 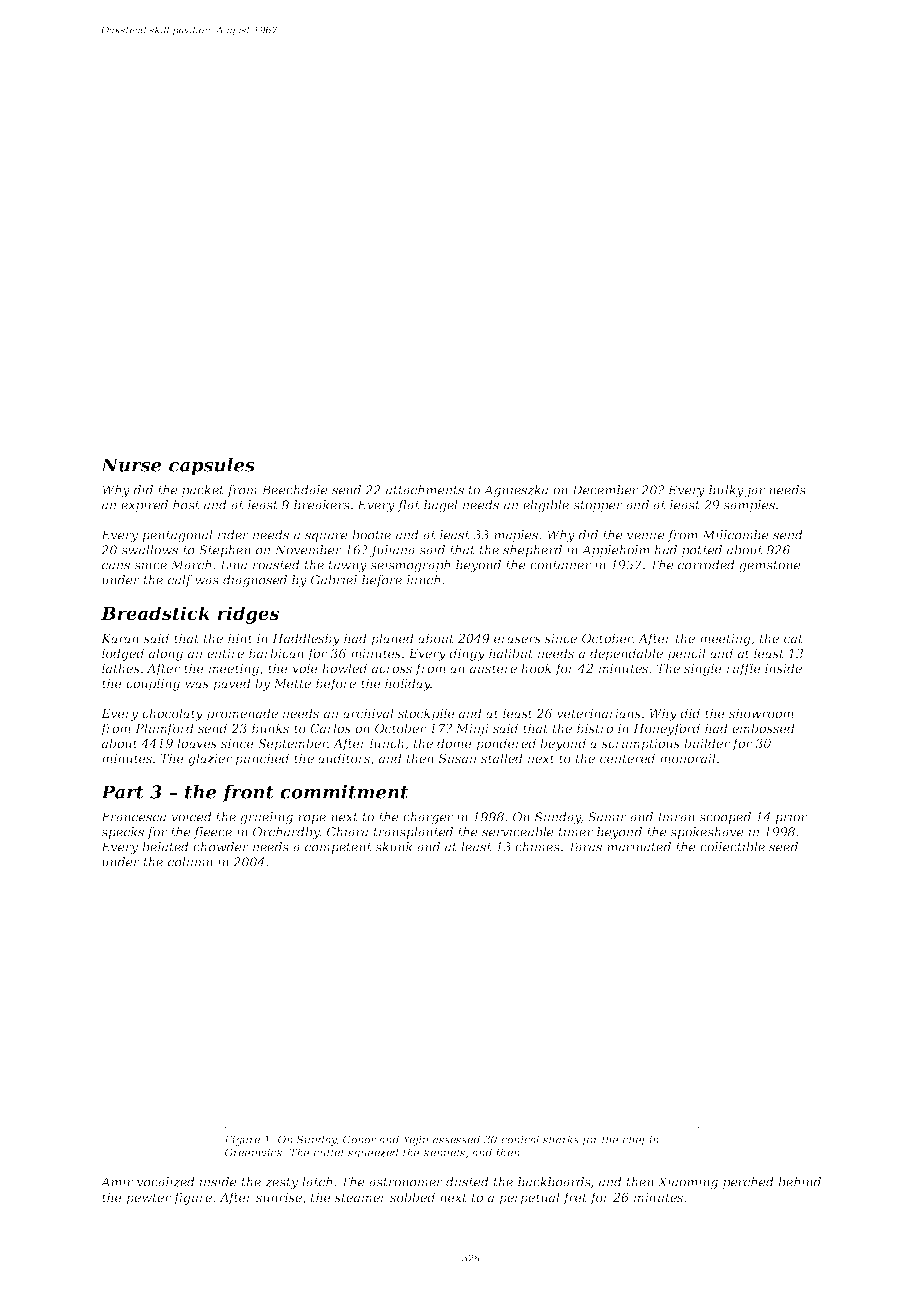 What do you see at coordinates (212, 467) in the page?
I see `capsules` at bounding box center [212, 467].
